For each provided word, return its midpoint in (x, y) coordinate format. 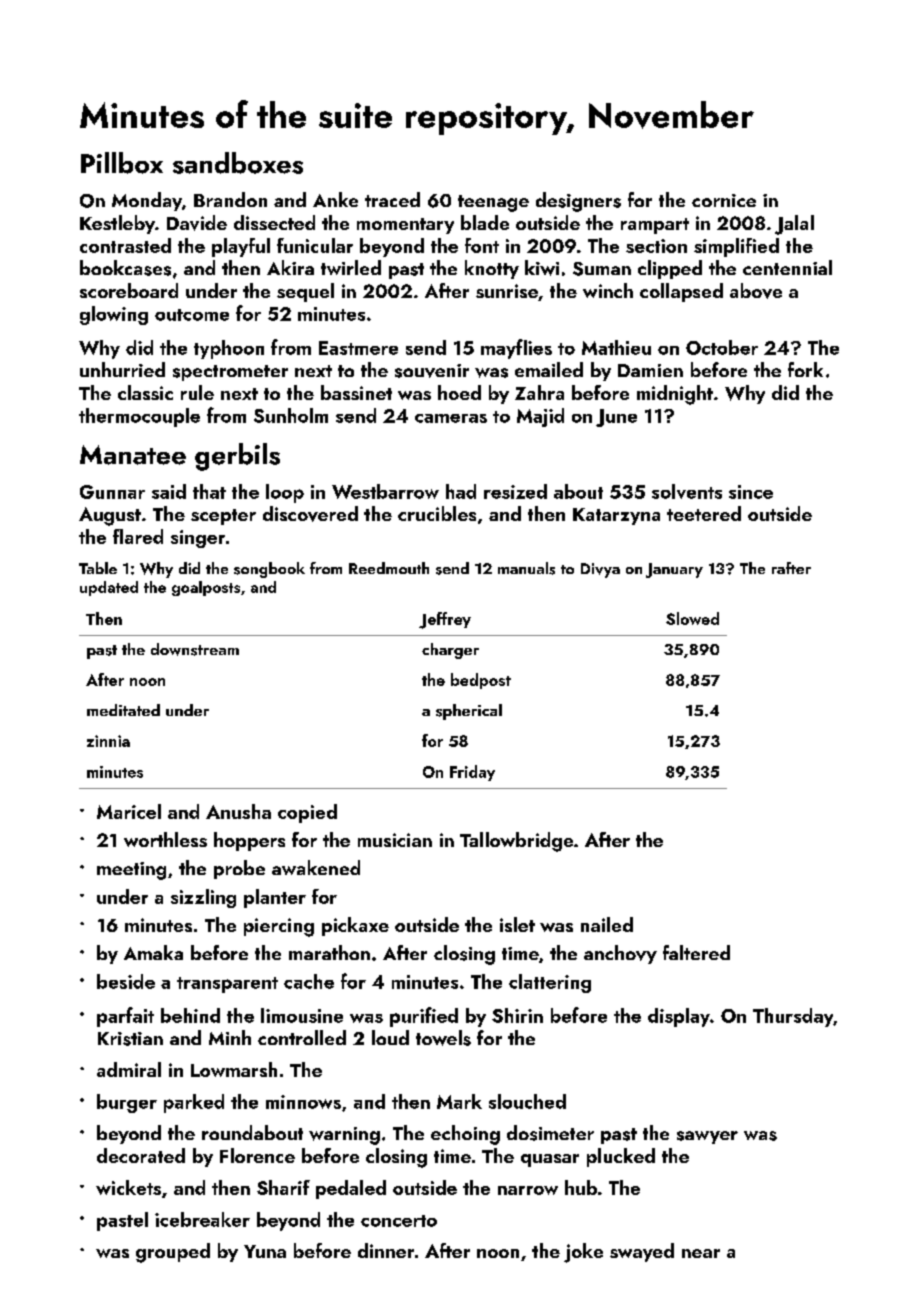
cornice (724, 200)
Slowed (692, 618)
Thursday (793, 1017)
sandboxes (238, 163)
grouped (173, 1253)
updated (109, 588)
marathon (329, 952)
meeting (131, 871)
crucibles (437, 513)
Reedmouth (389, 568)
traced (392, 199)
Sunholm (291, 415)
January (674, 570)
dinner (386, 1250)
